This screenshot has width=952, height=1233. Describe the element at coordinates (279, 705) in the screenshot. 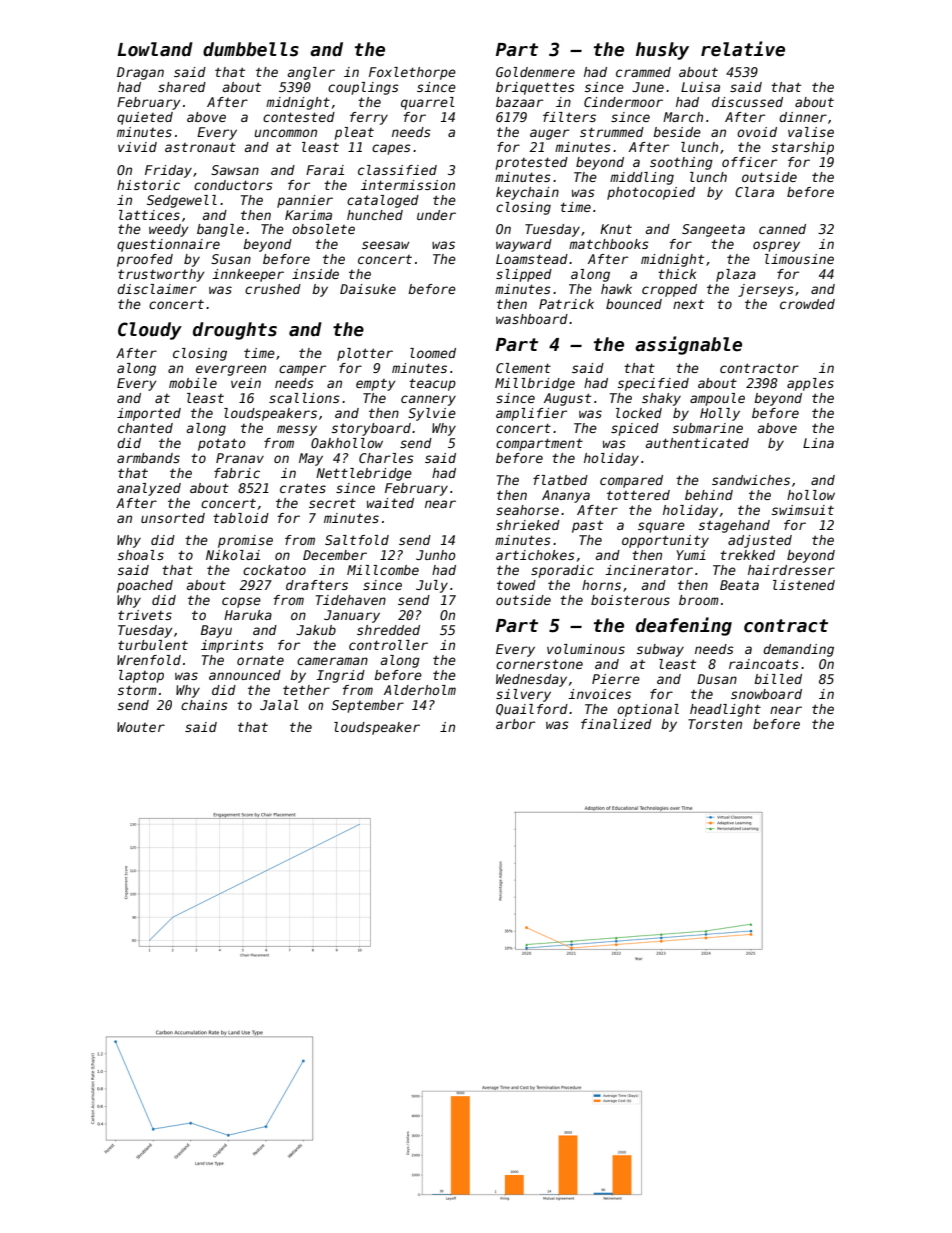

I see `Jalal` at that location.
